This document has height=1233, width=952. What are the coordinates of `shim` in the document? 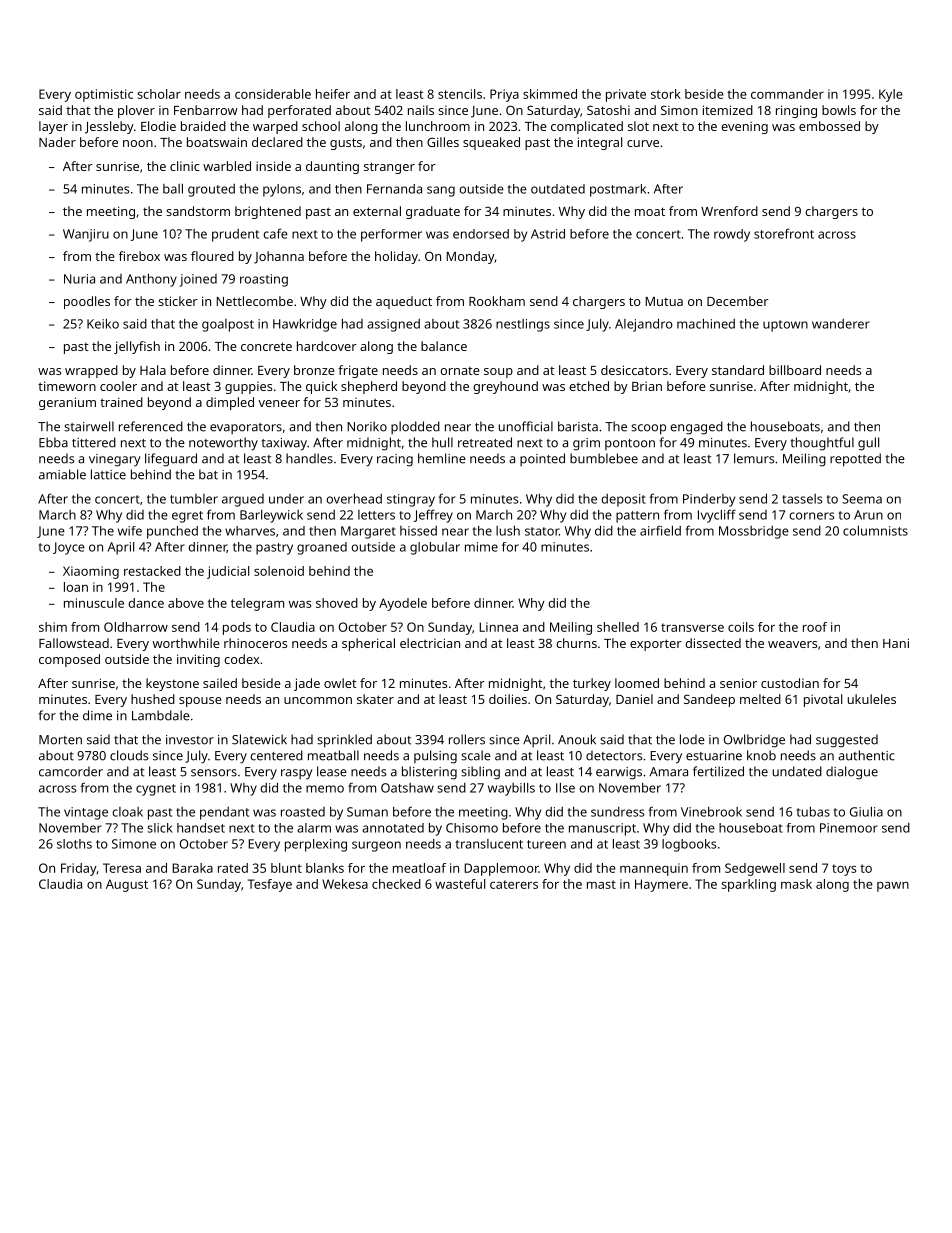 It's located at (53, 627).
